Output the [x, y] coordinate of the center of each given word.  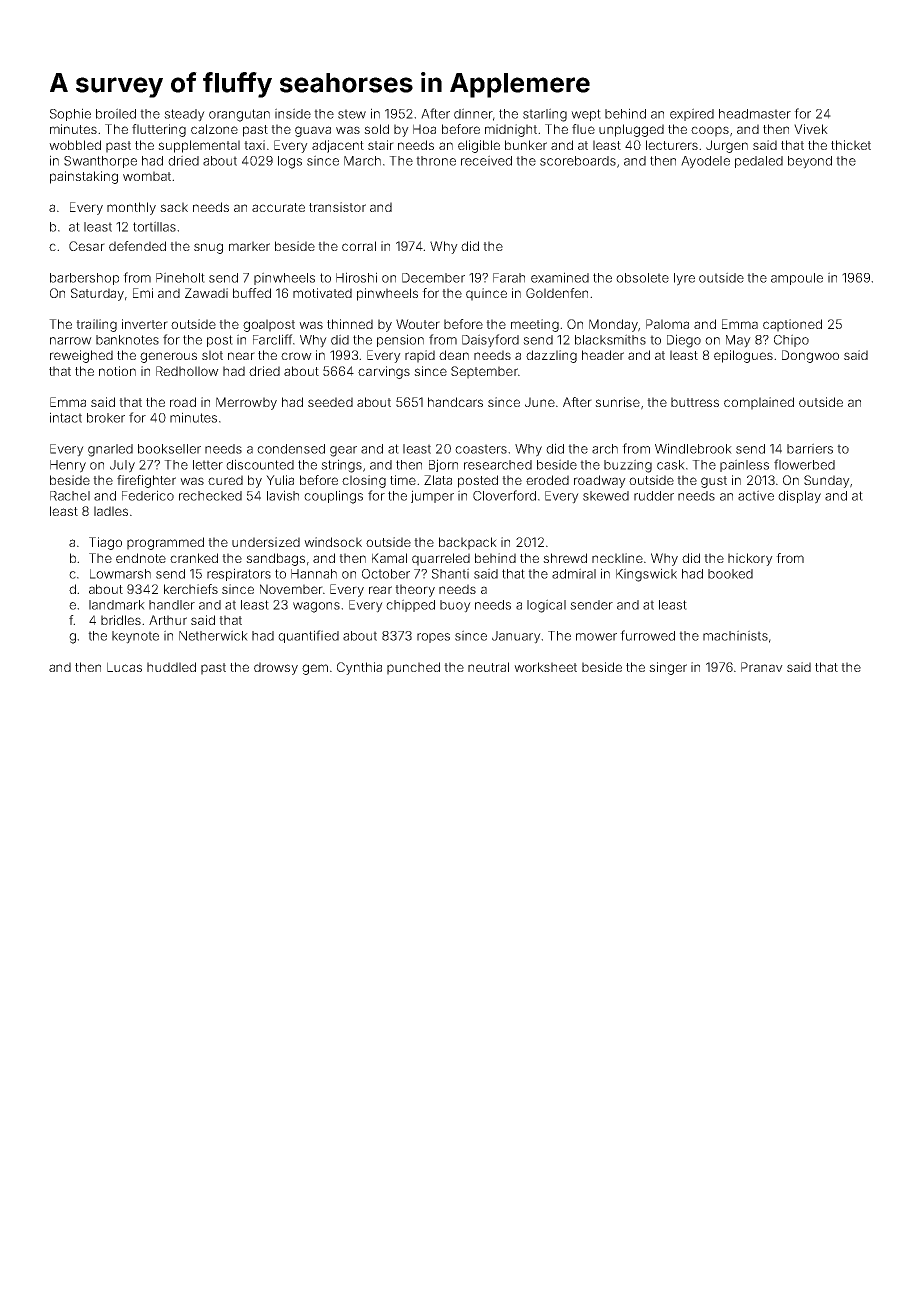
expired [692, 114]
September [484, 372]
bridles [121, 620]
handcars [455, 402]
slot [212, 355]
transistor [337, 207]
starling [545, 115]
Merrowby [246, 403]
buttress [695, 402]
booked [730, 574]
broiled [116, 113]
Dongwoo [810, 356]
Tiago [105, 543]
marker [249, 246]
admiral [574, 573]
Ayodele [705, 162]
